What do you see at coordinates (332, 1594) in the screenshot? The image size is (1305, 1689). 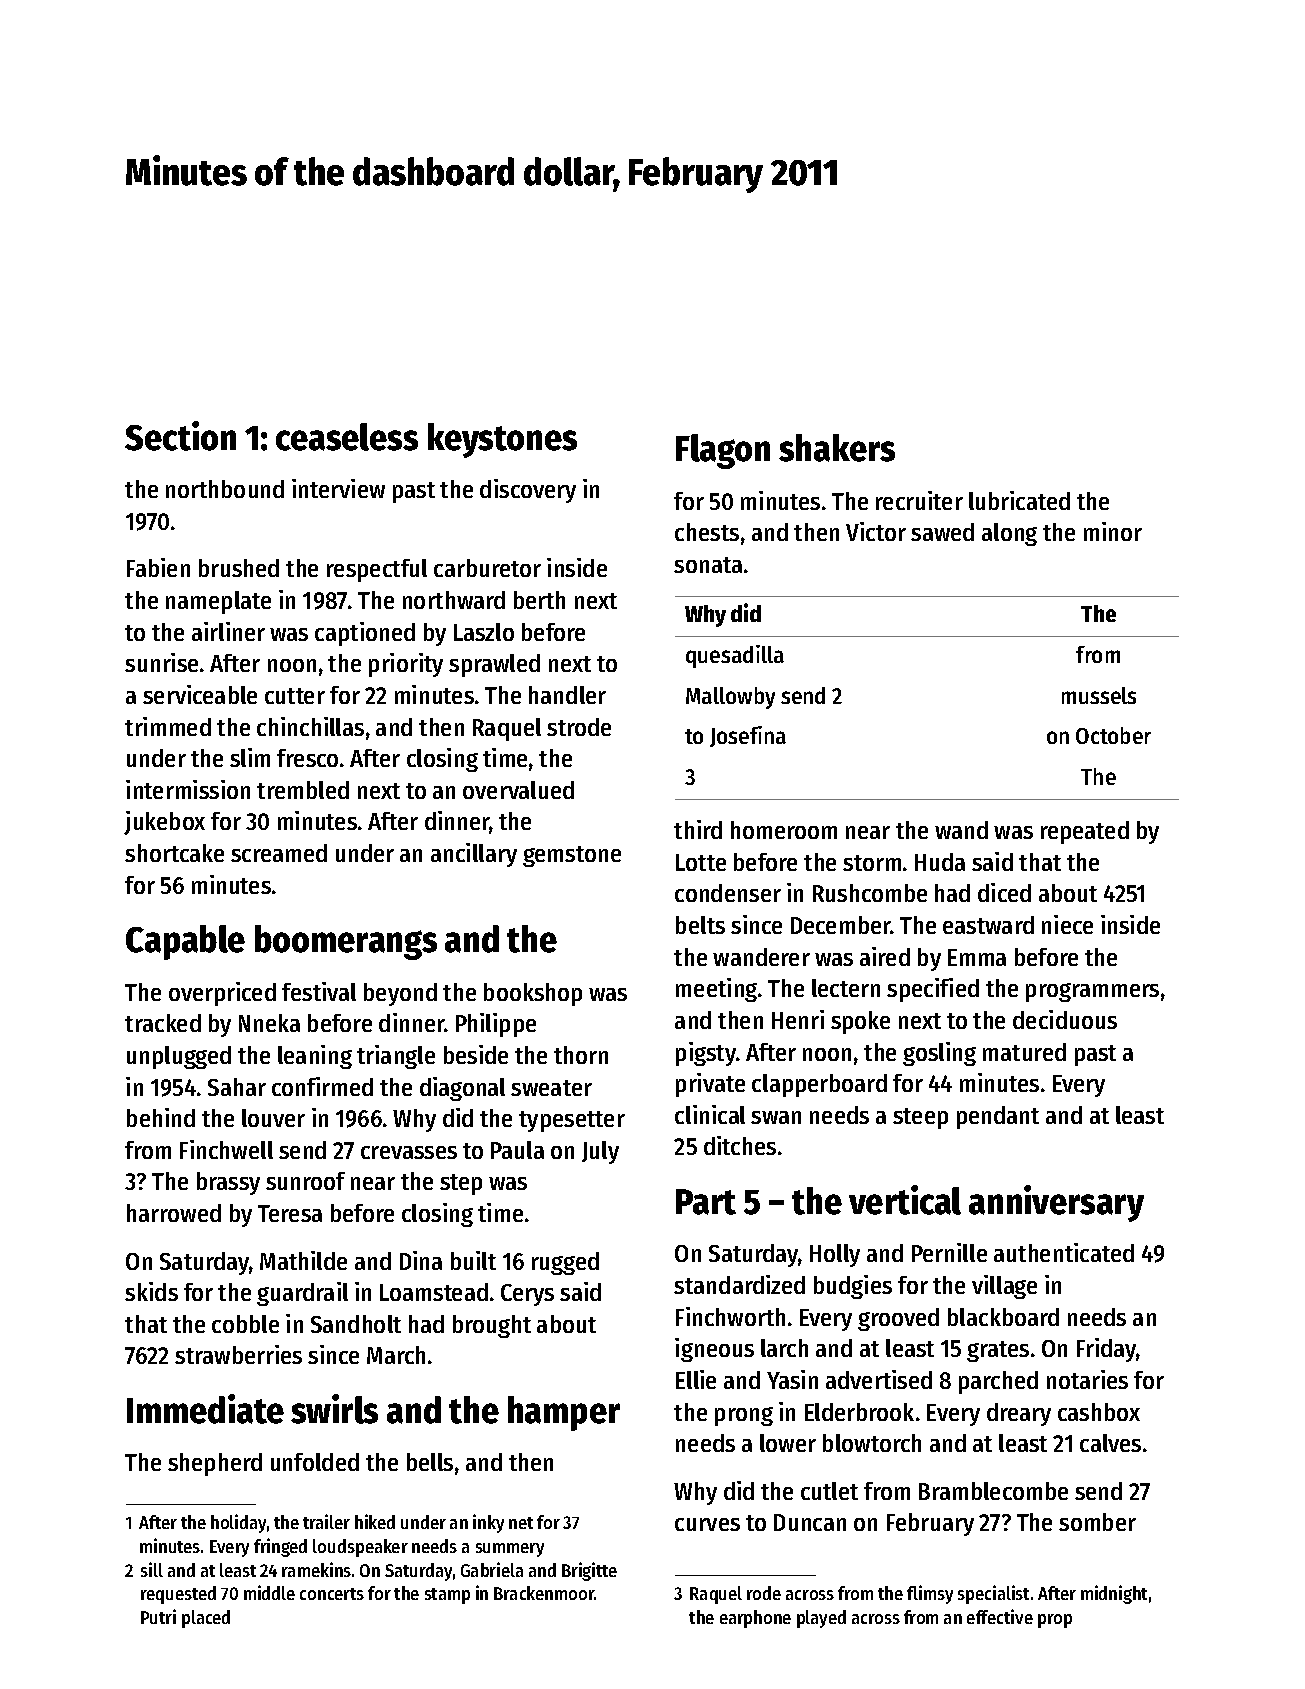 I see `concerts` at bounding box center [332, 1594].
